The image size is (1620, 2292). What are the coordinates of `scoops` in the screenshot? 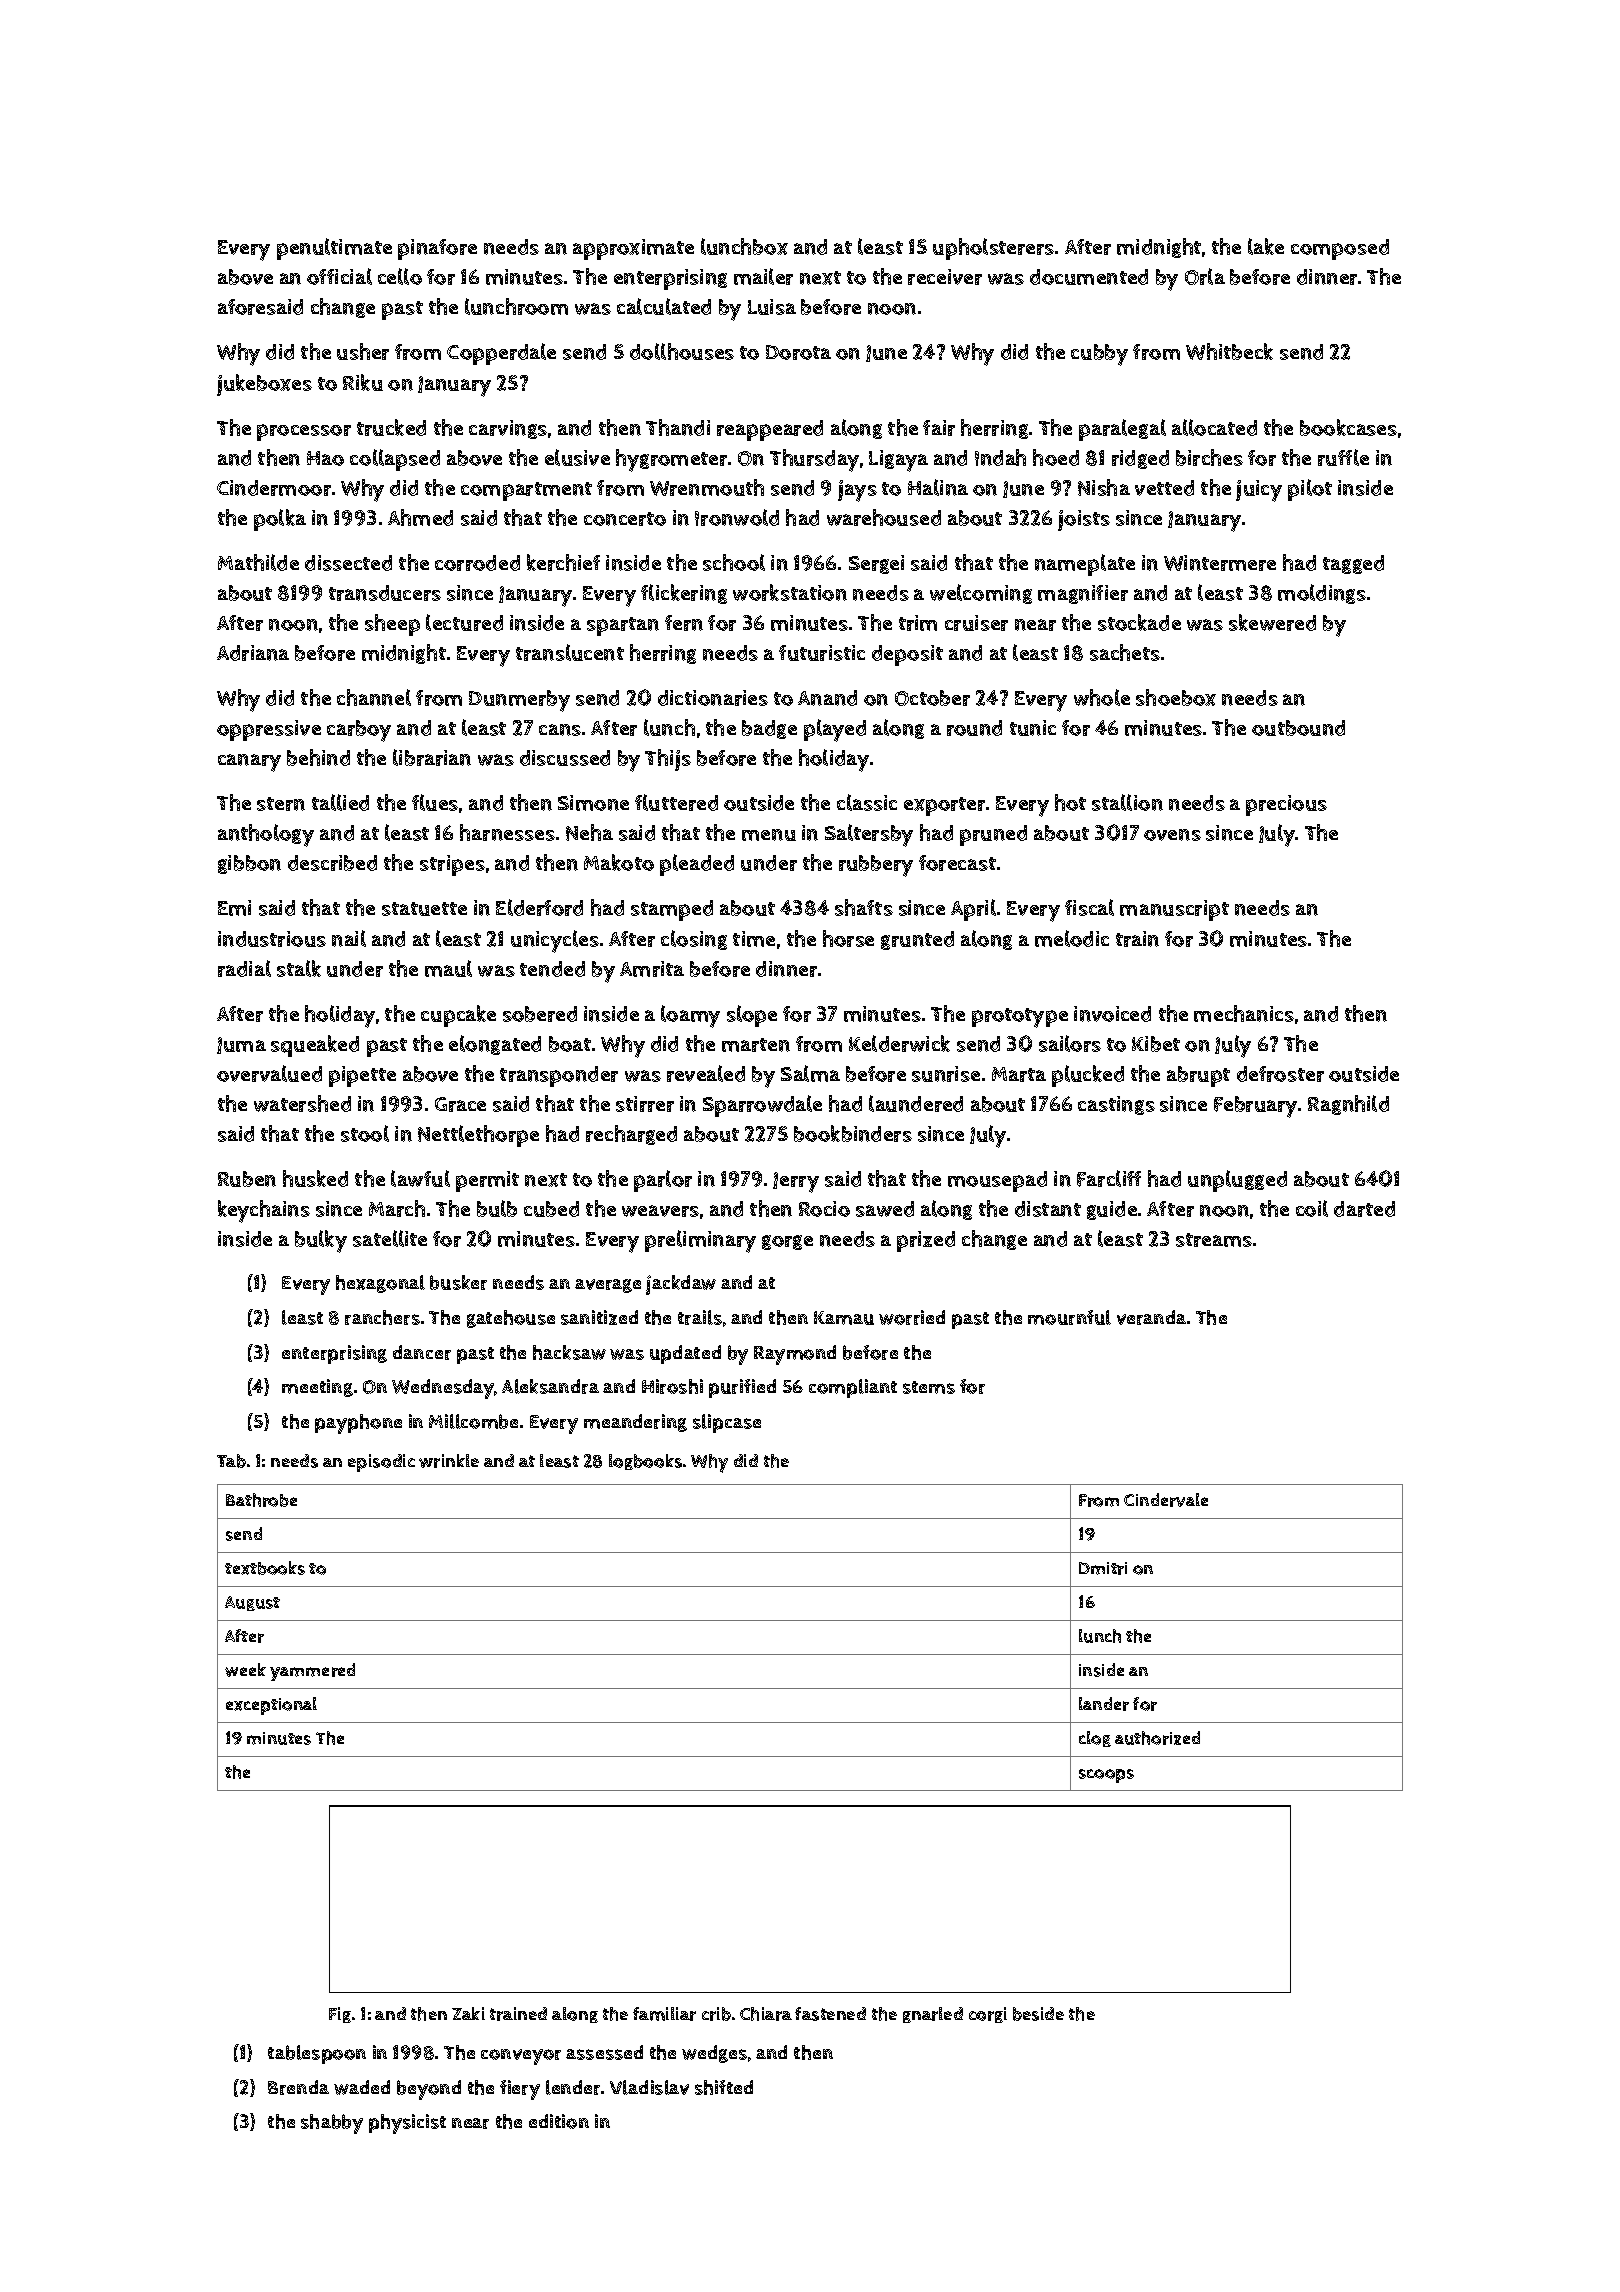 It's located at (1106, 1776).
